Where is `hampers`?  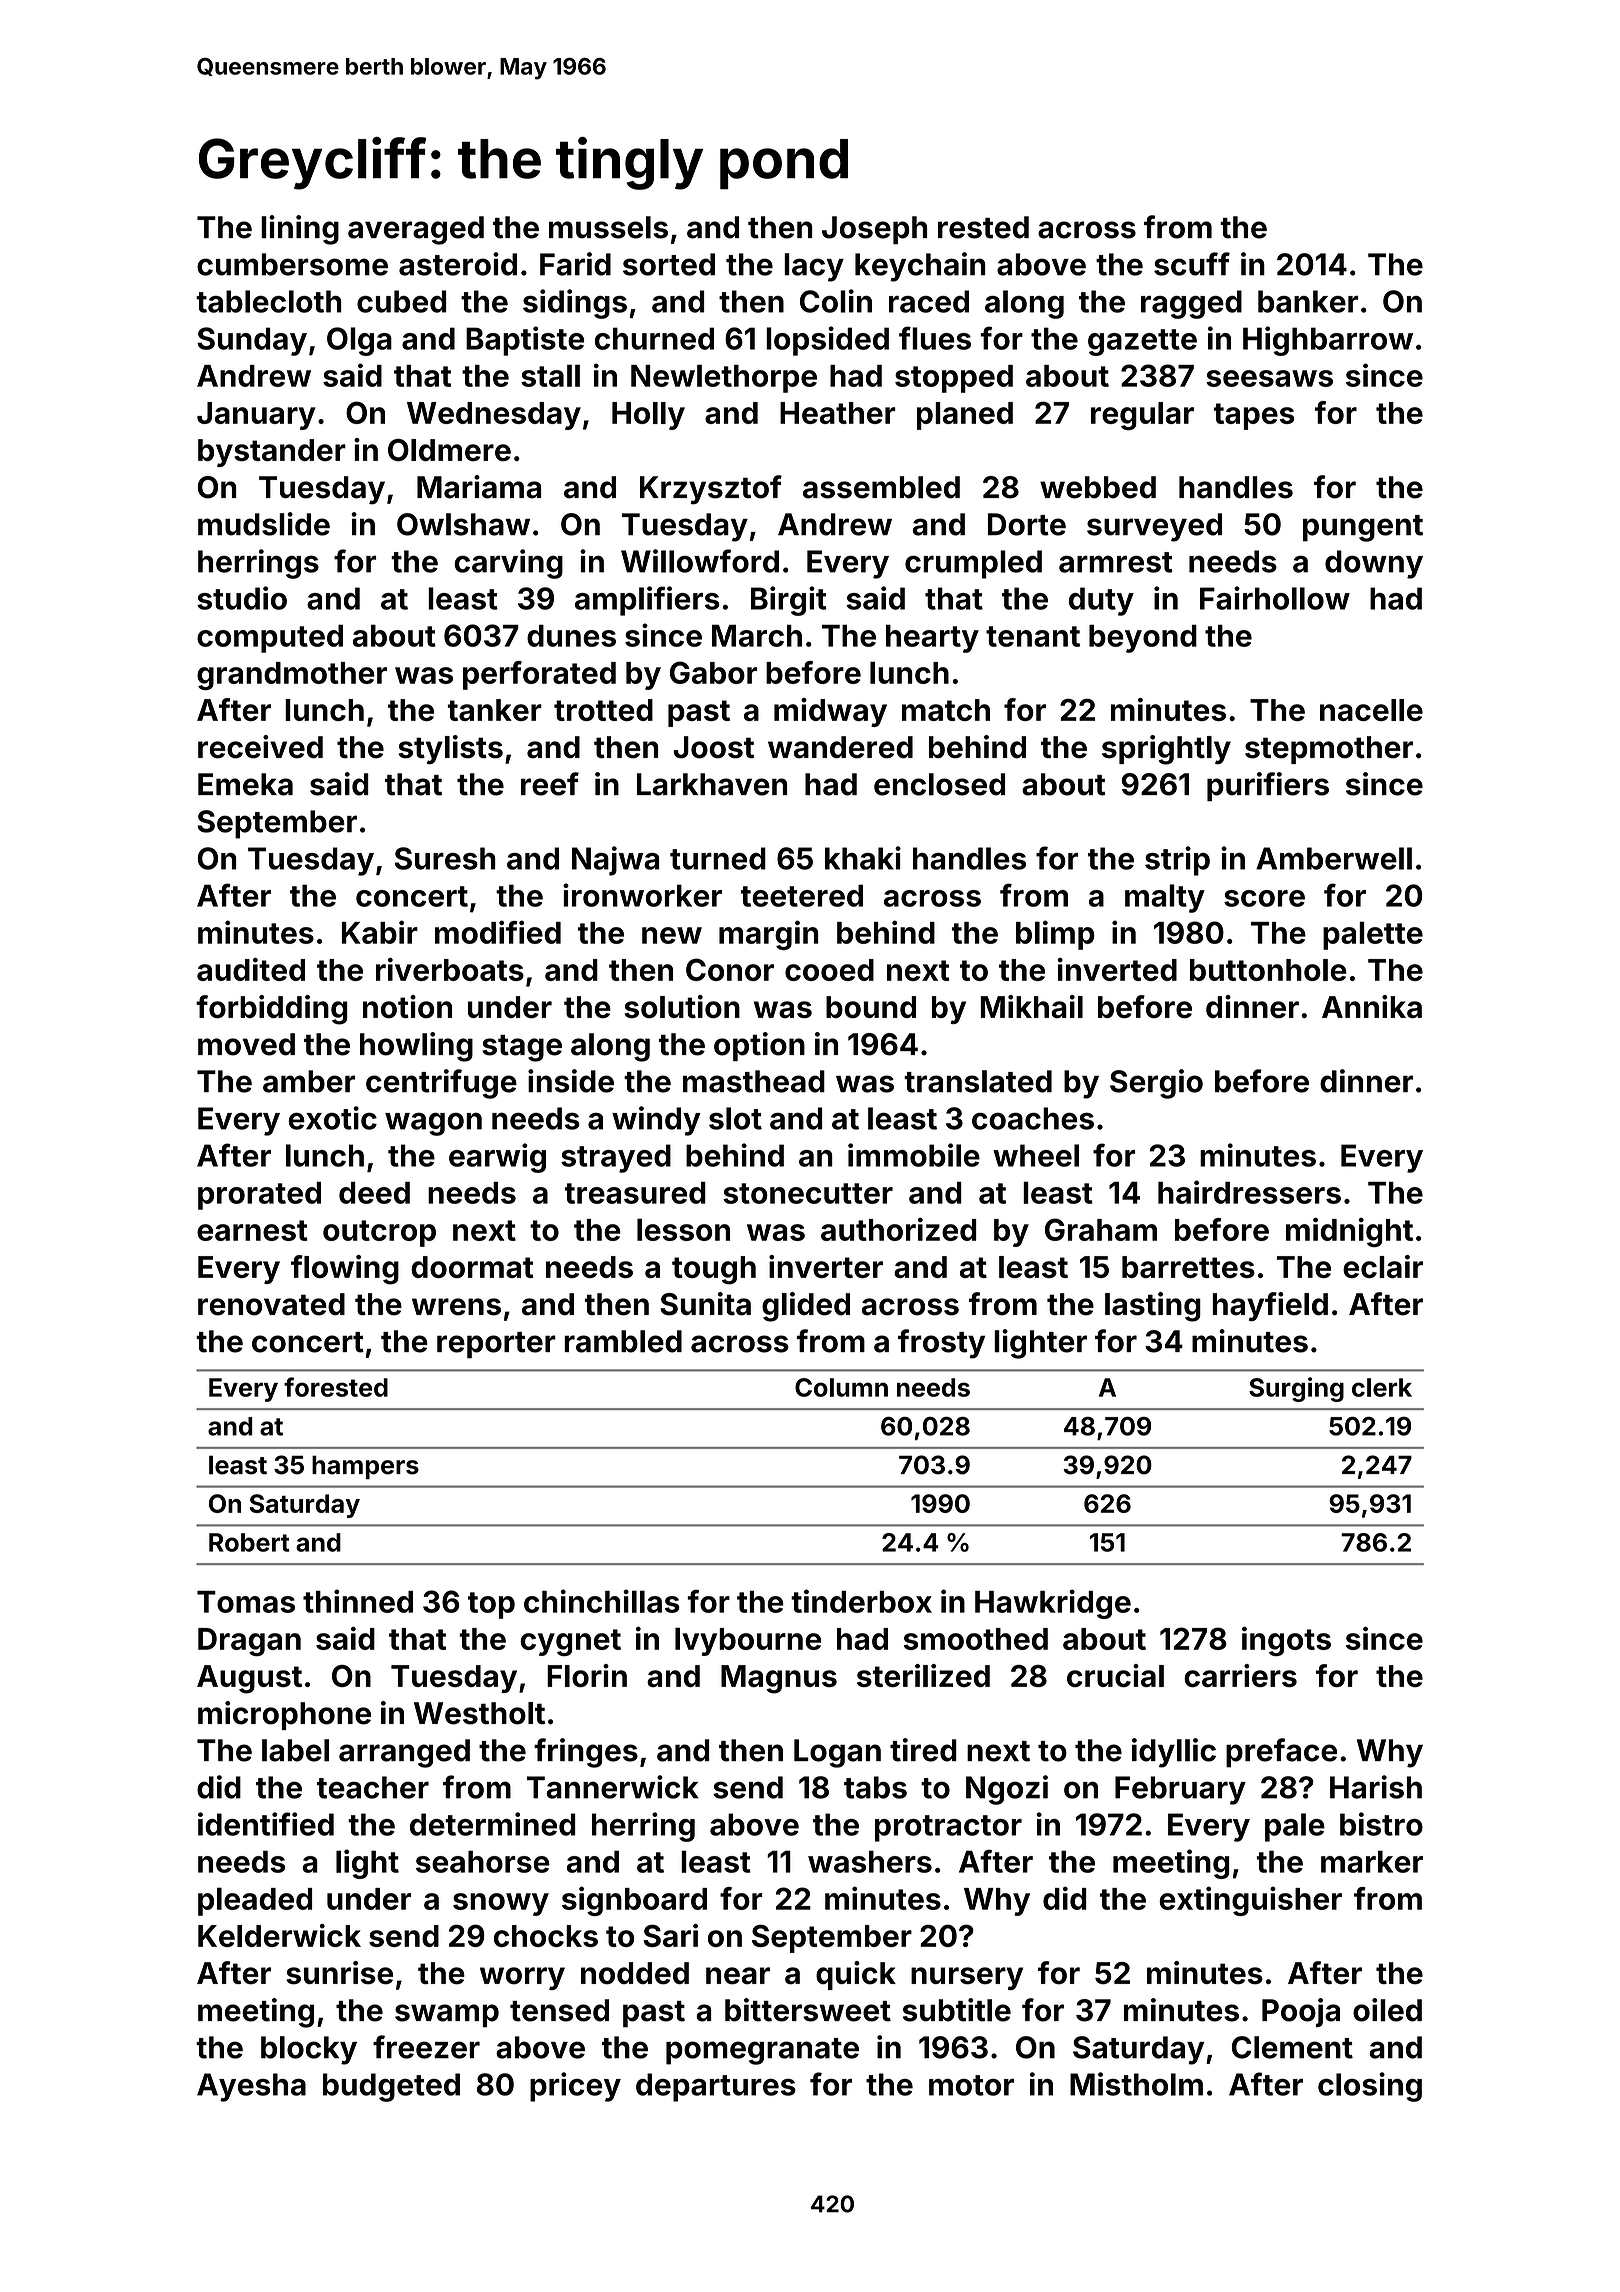
hampers is located at coordinates (365, 1467).
